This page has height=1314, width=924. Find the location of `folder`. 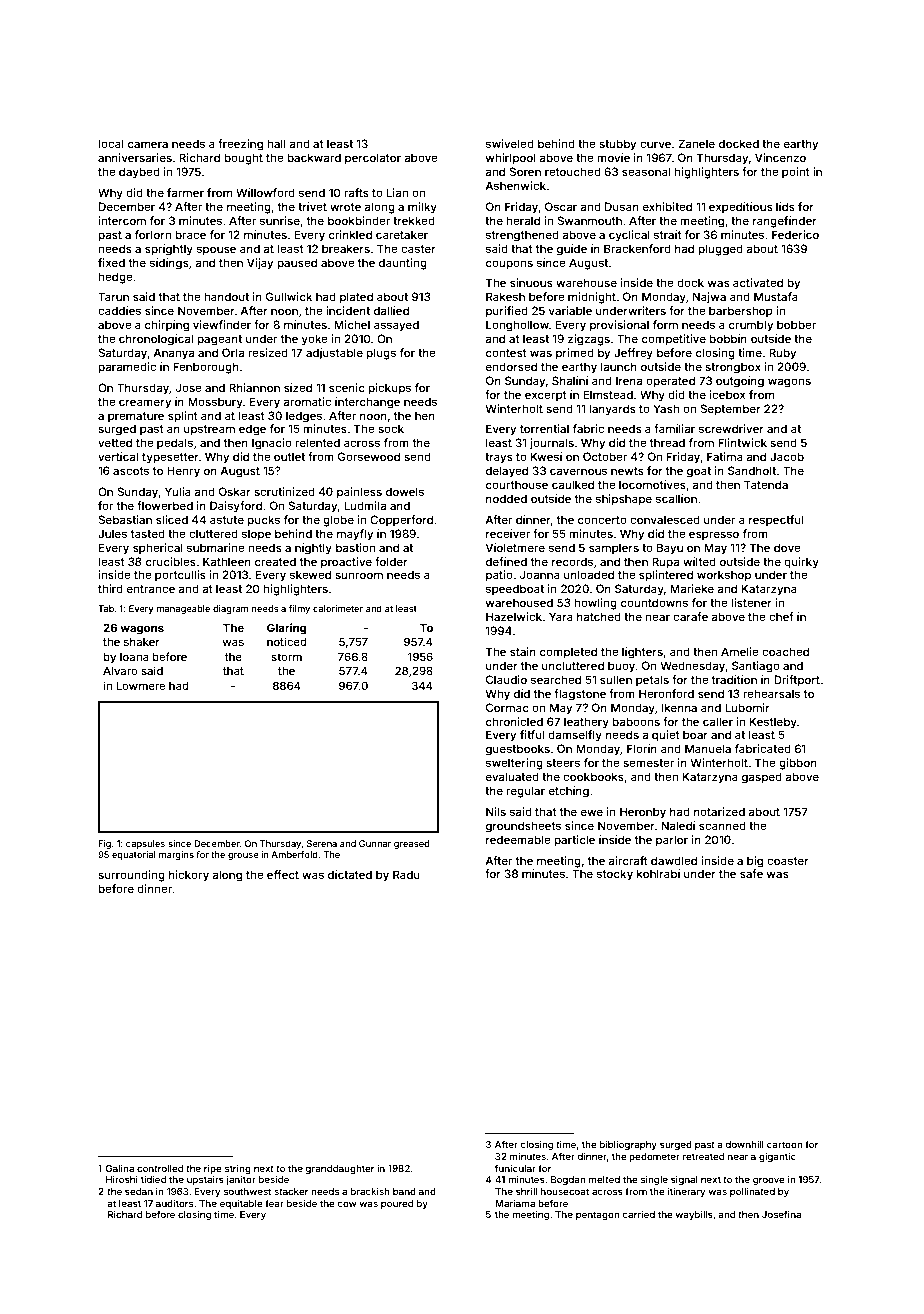

folder is located at coordinates (391, 561).
